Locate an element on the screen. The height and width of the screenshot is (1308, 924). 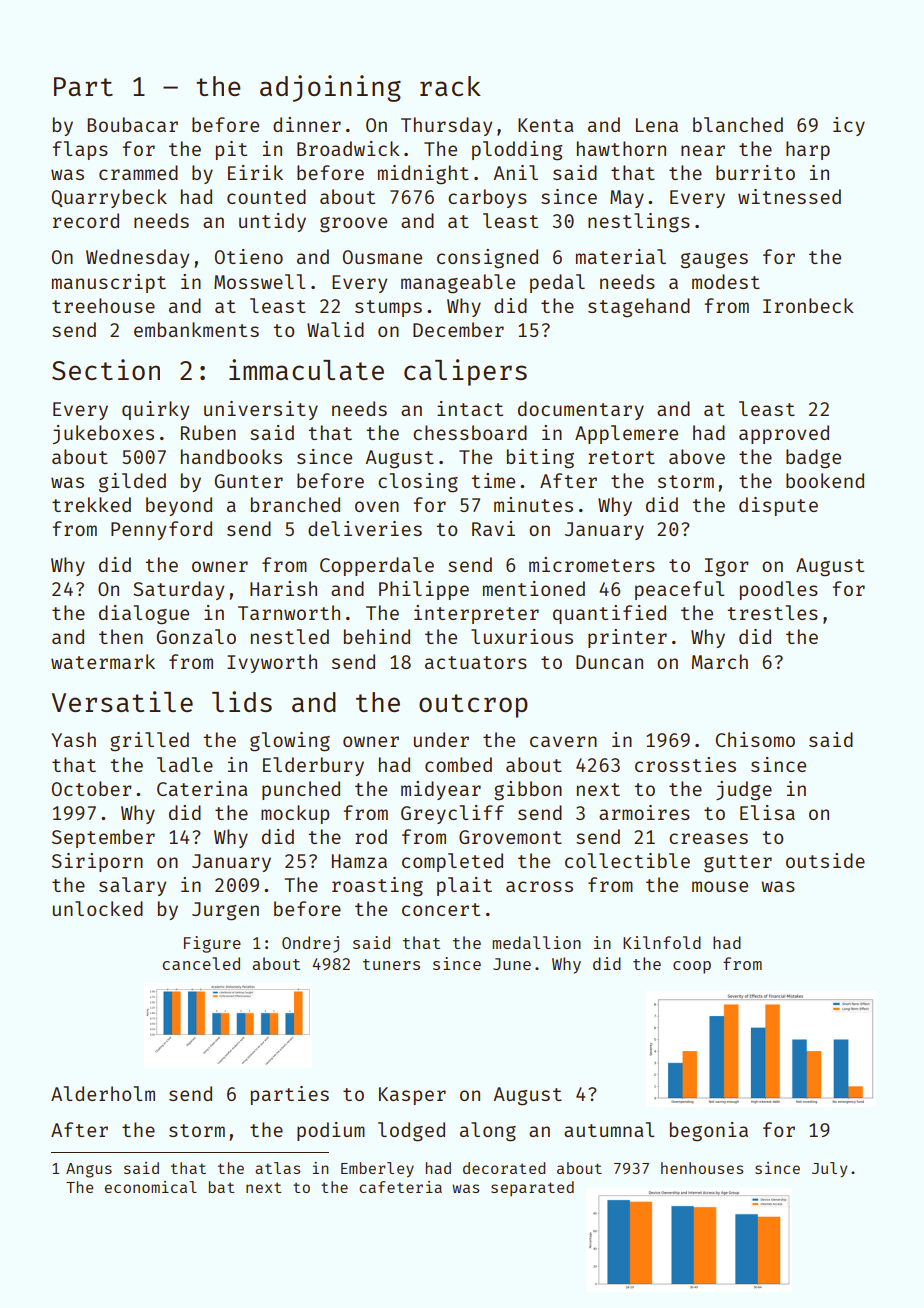
pedal is located at coordinates (557, 283).
